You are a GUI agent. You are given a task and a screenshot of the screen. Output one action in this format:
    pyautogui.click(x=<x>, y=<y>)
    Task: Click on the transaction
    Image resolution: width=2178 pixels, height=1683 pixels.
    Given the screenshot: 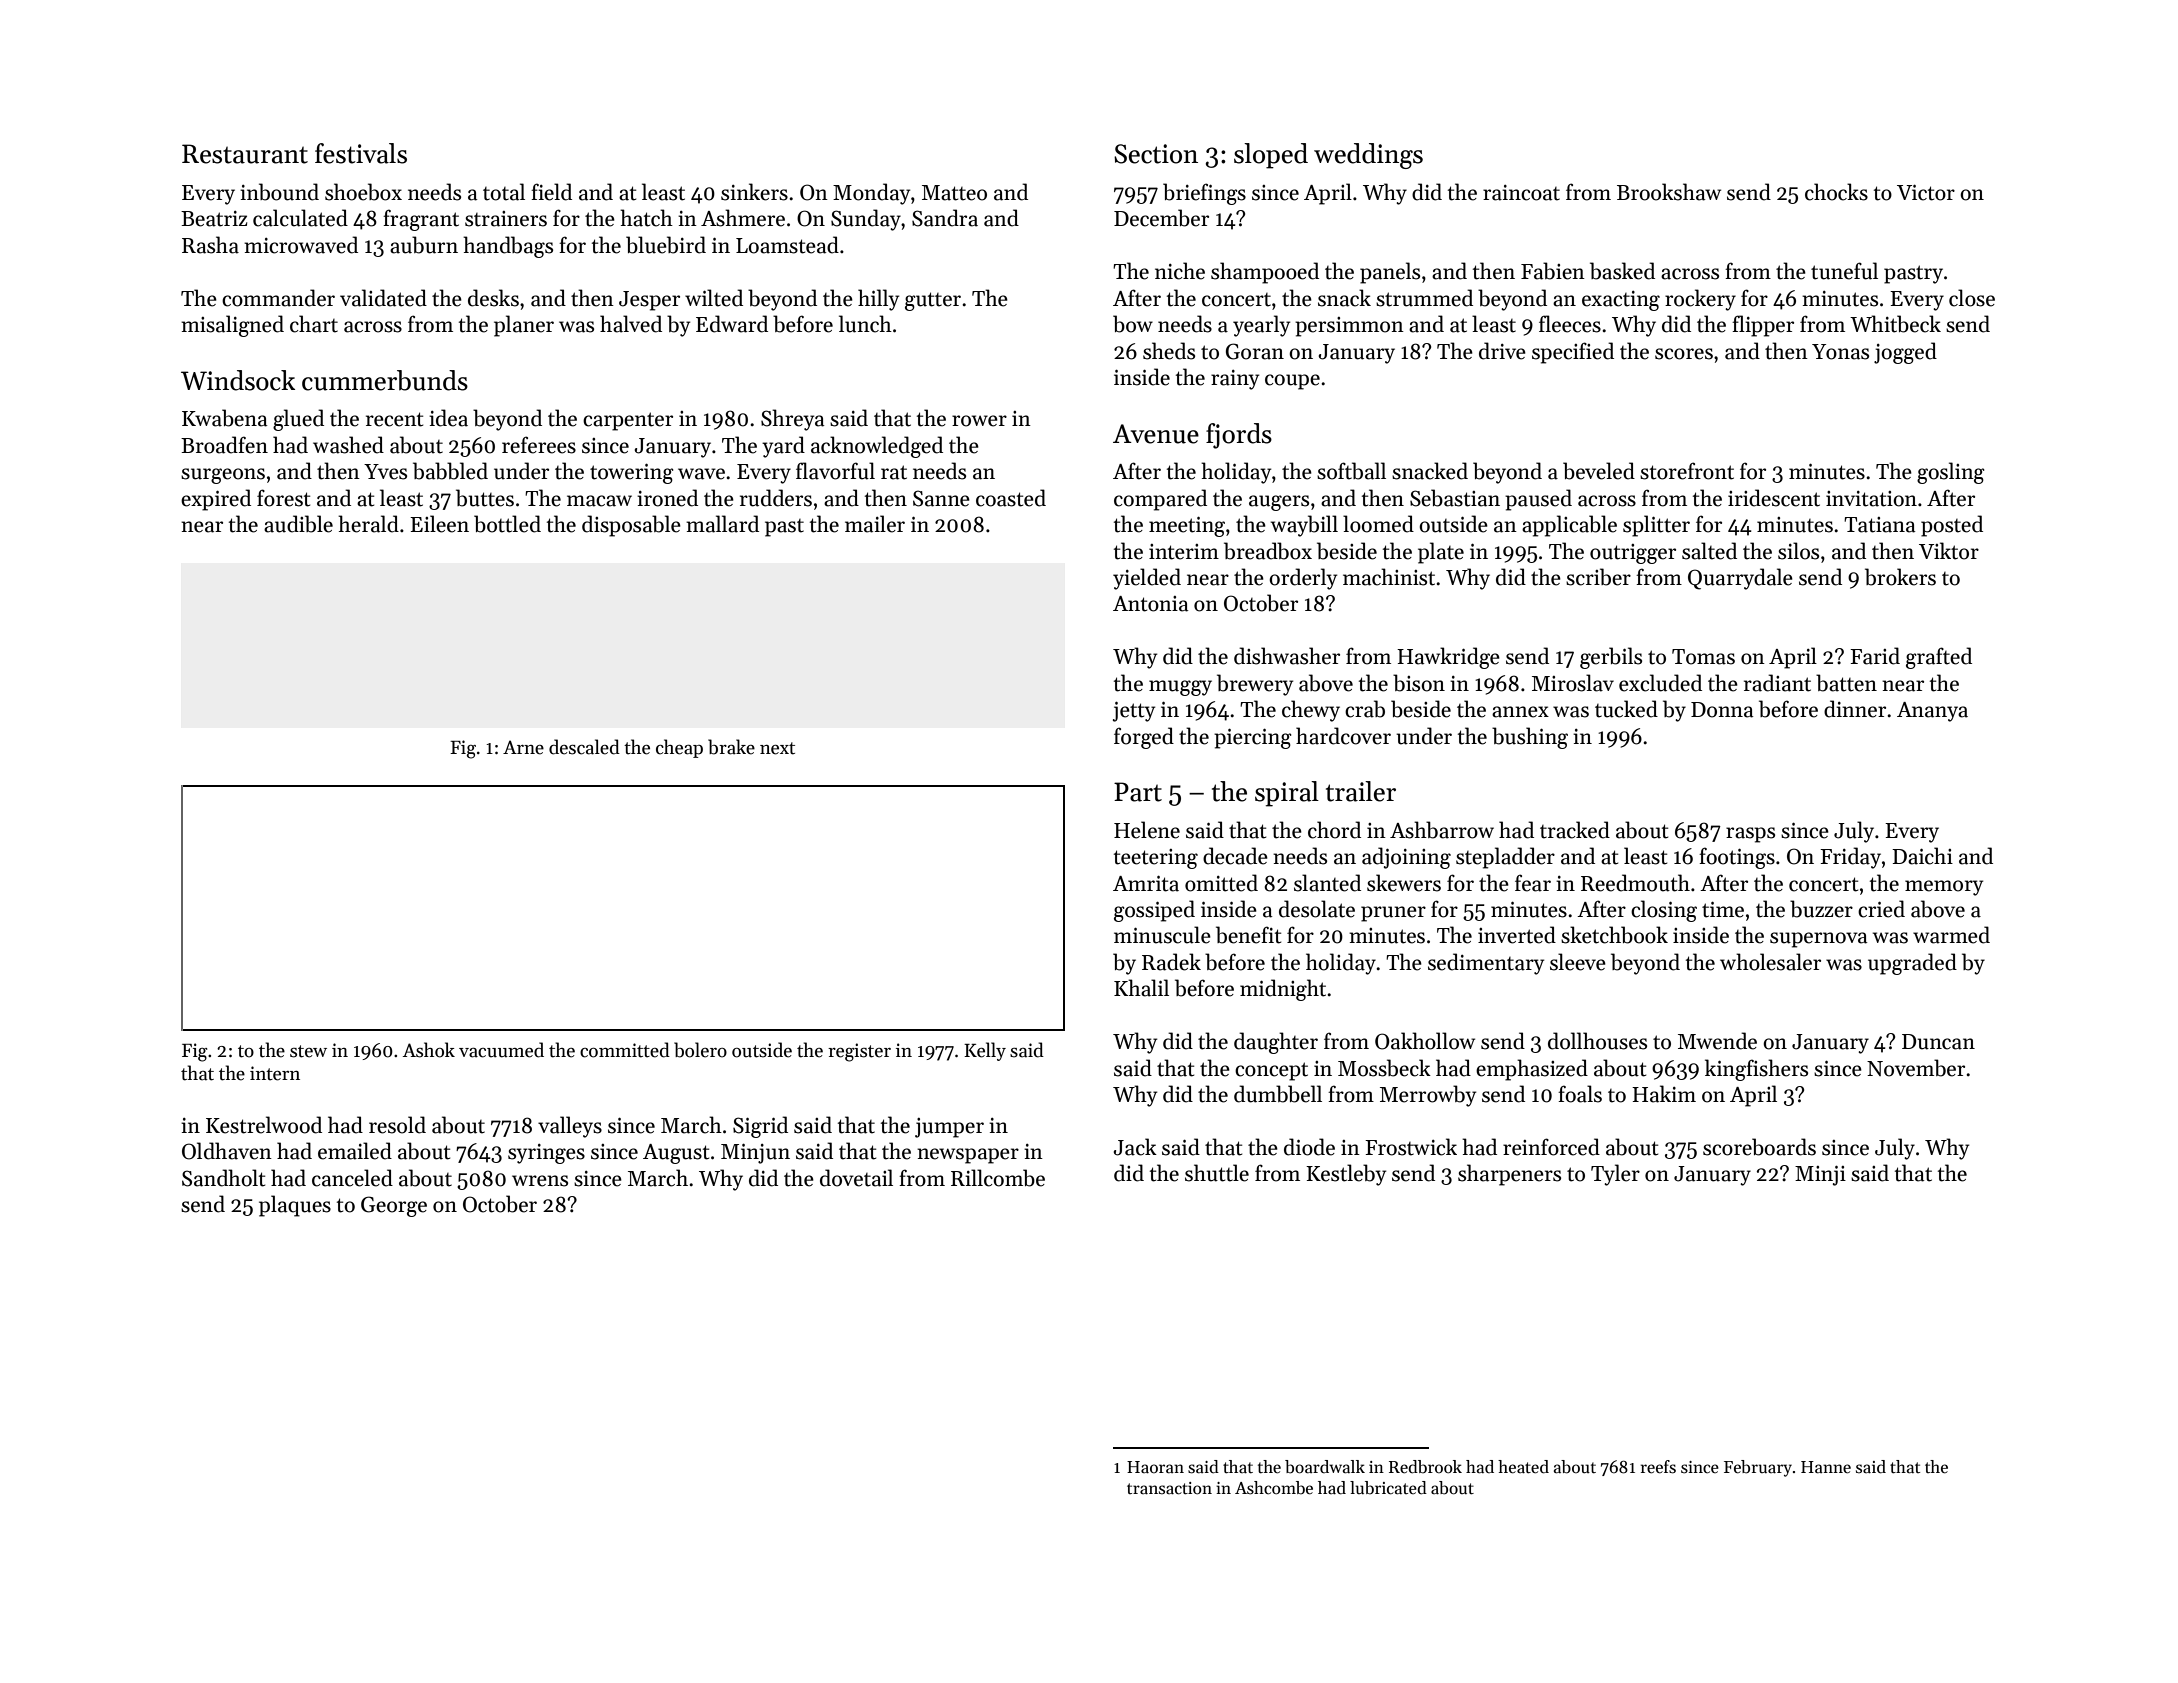 What is the action you would take?
    pyautogui.click(x=1169, y=1488)
